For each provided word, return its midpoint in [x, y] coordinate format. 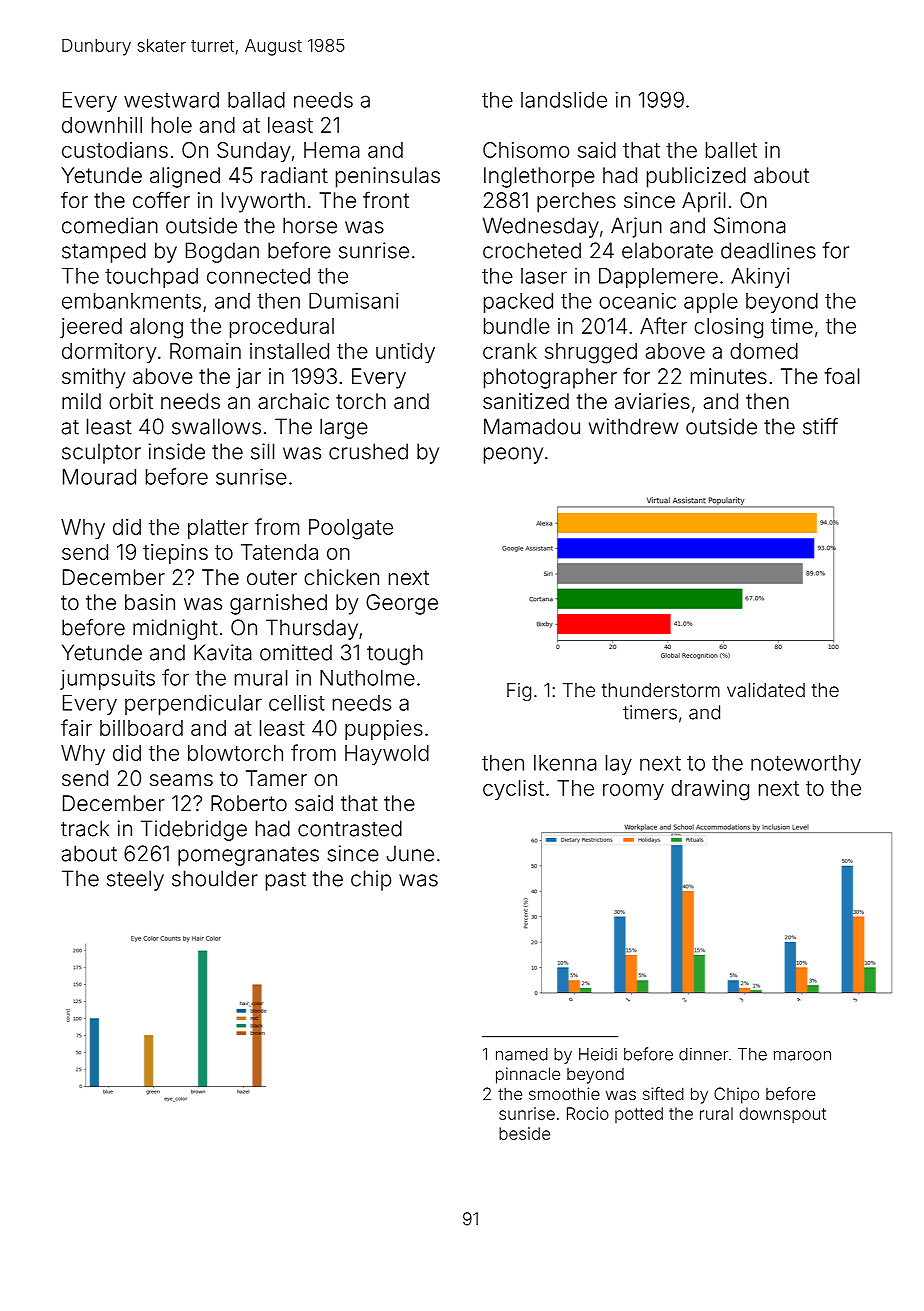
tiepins [175, 554]
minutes [729, 376]
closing [728, 328]
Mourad [99, 477]
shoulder [215, 878]
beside [524, 1133]
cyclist [513, 790]
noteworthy [806, 765]
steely [135, 880]
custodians [115, 150]
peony [513, 455]
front [386, 199]
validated [766, 690]
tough [395, 654]
